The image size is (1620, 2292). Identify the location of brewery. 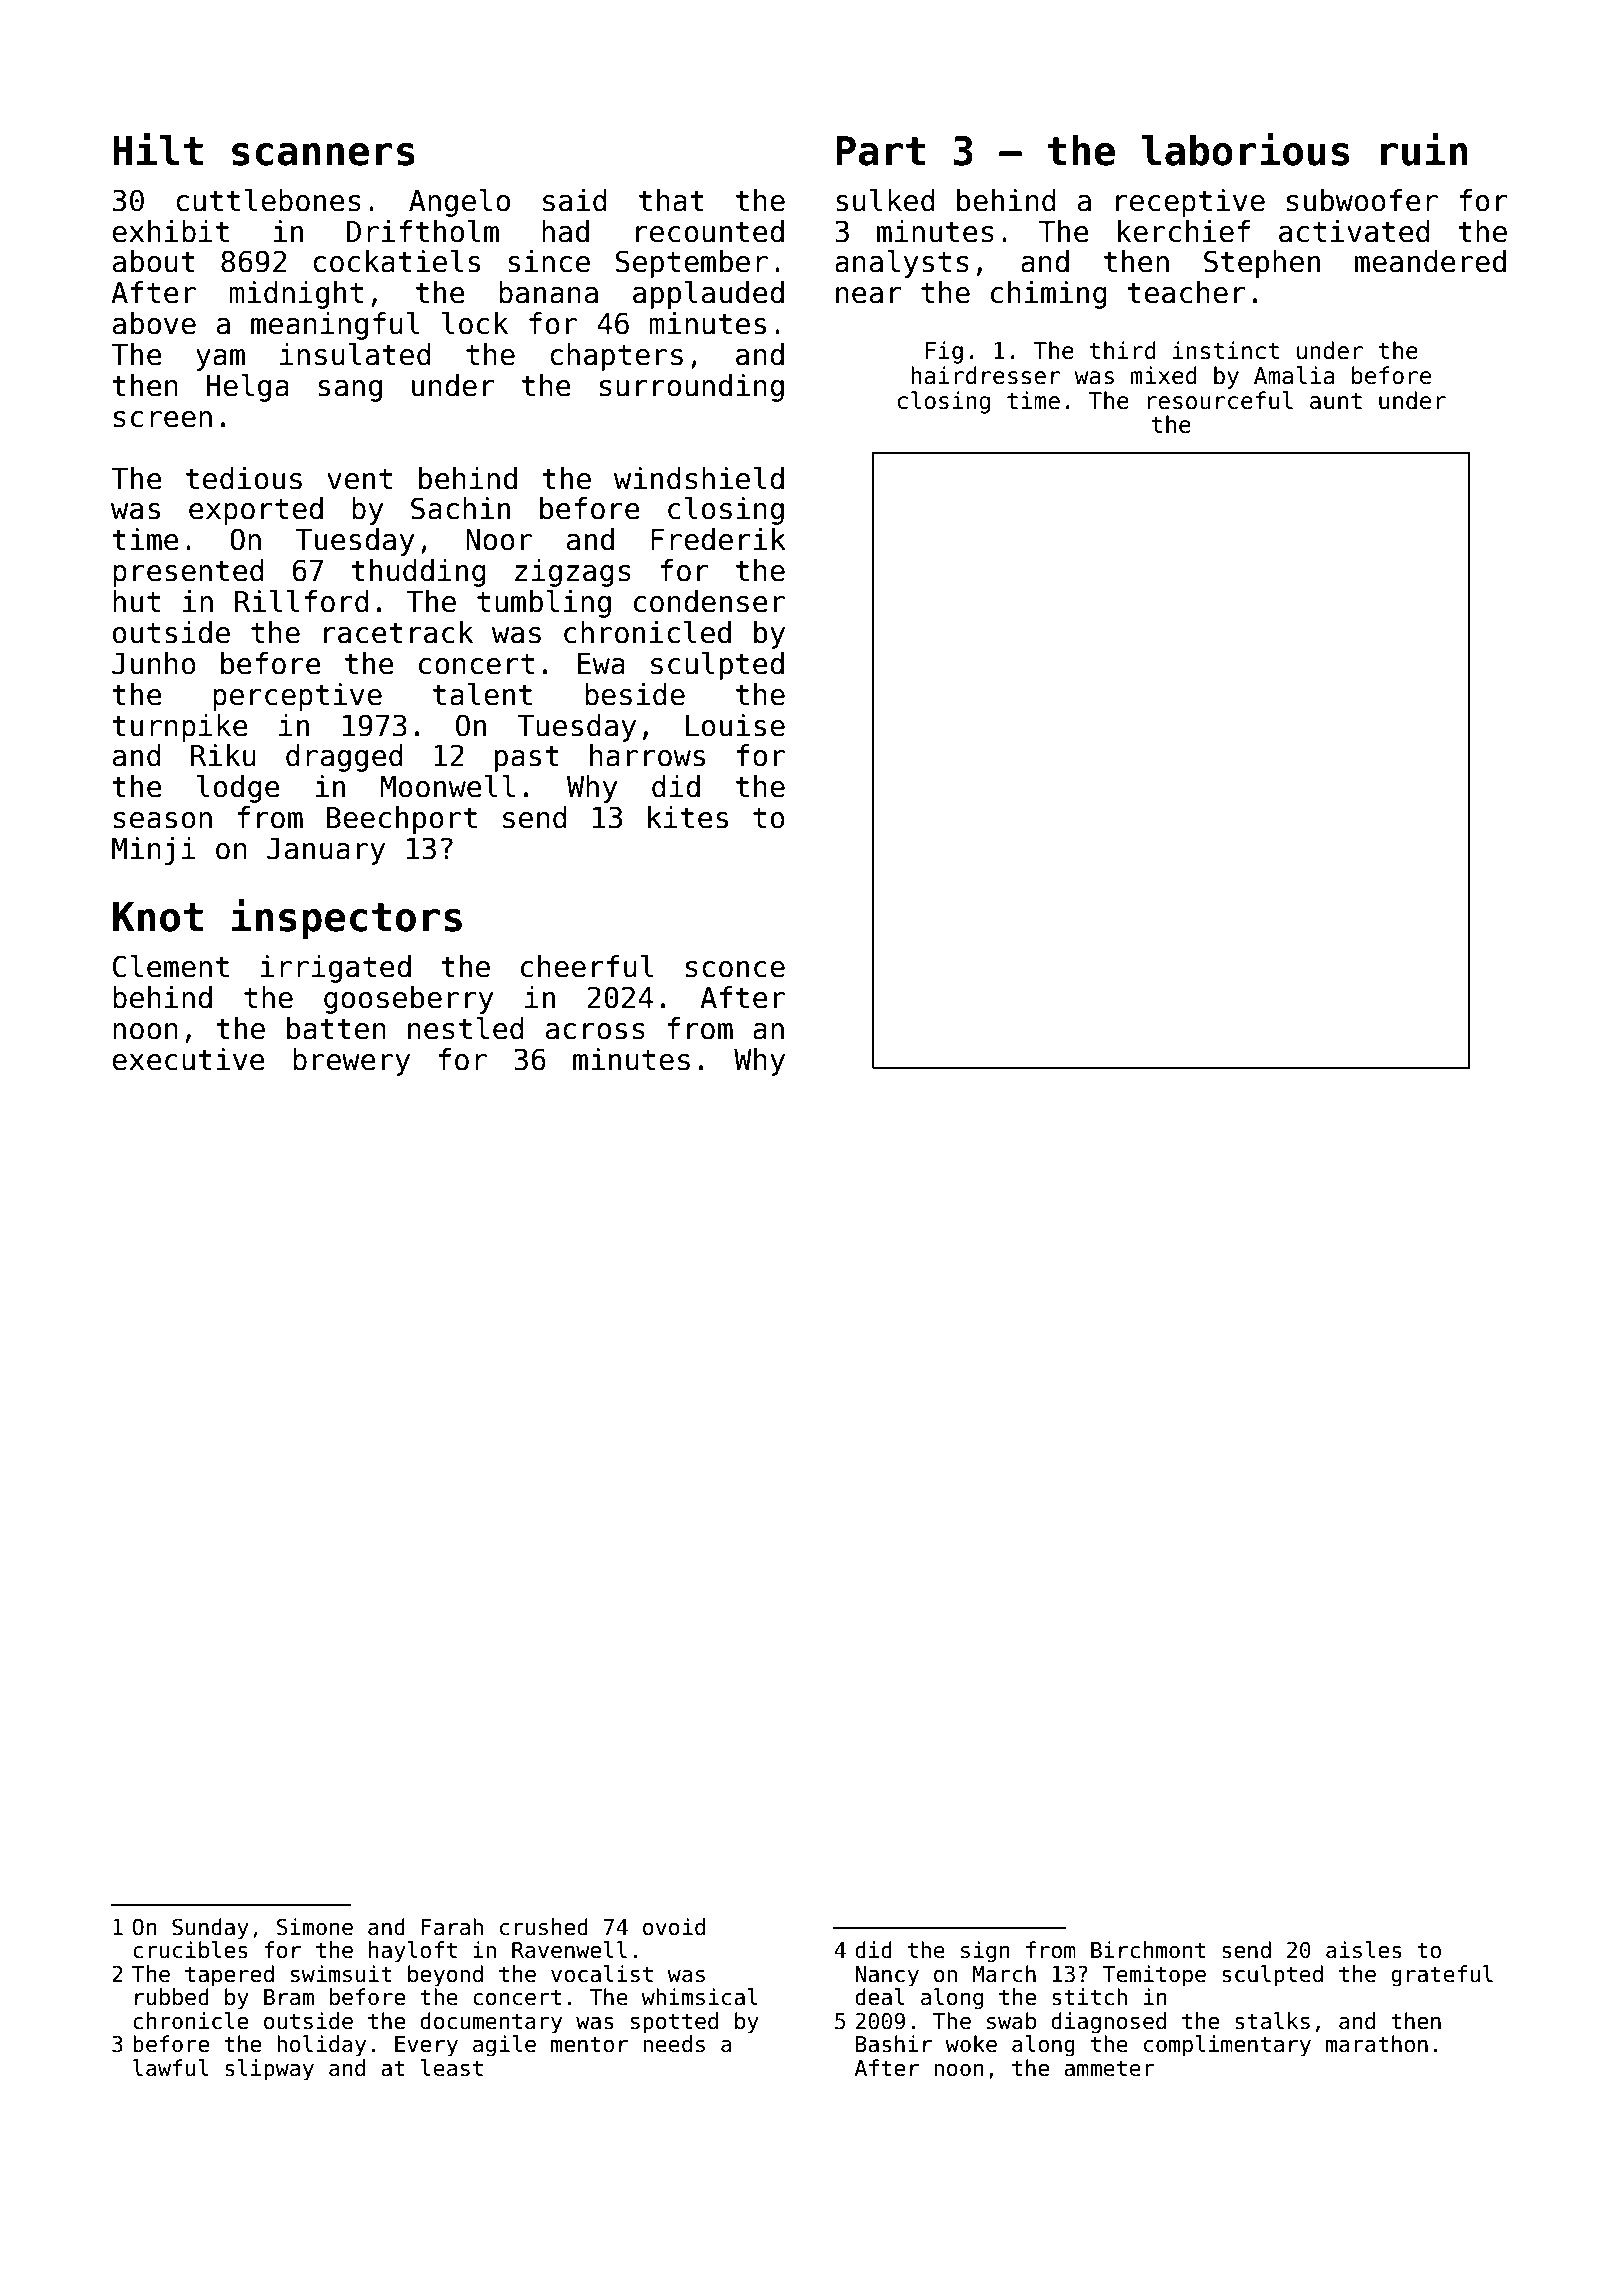
(351, 1062).
